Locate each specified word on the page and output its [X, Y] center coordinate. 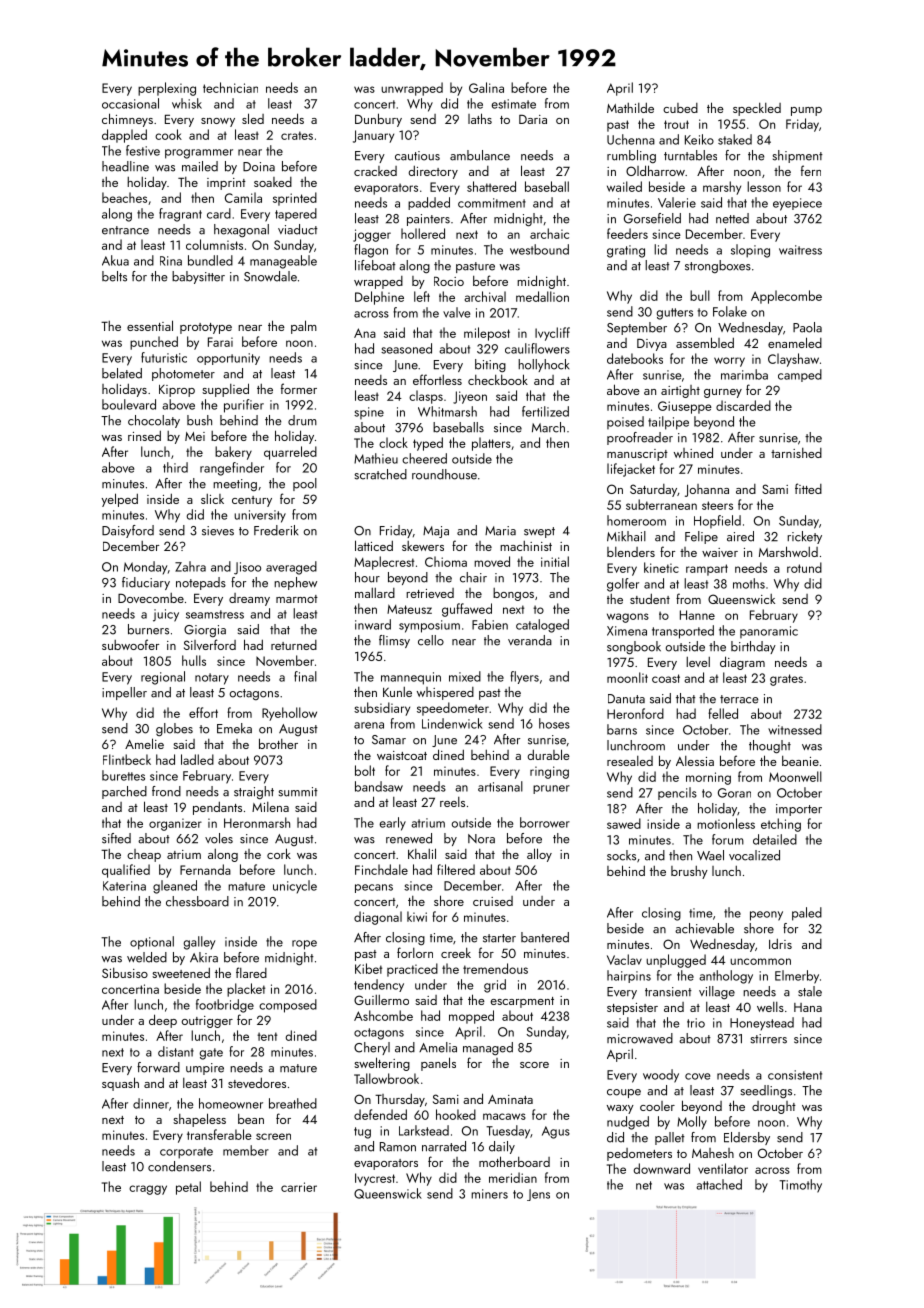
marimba [744, 374]
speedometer [453, 709]
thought [770, 747]
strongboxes [718, 266]
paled [807, 914]
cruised [493, 901]
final [305, 676]
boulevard [129, 404]
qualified [126, 871]
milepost [487, 334]
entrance [125, 230]
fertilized [545, 411]
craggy [148, 1190]
